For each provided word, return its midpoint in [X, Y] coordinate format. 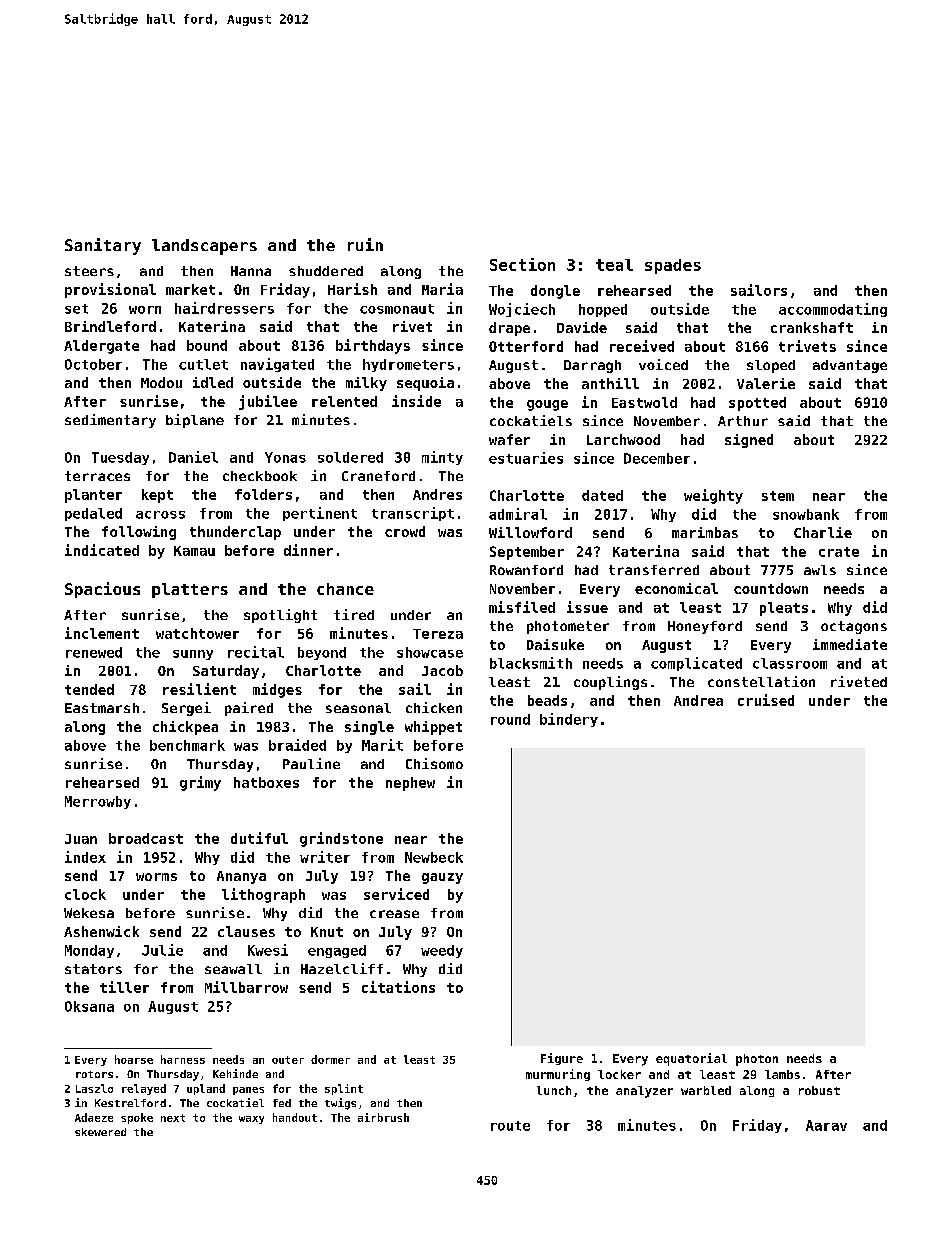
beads [547, 700]
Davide [582, 327]
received [642, 346]
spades [673, 266]
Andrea [698, 700]
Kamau [194, 551]
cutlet [203, 364]
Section [522, 264]
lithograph [263, 895]
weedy [442, 951]
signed [749, 441]
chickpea [185, 728]
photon [757, 1060]
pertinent [320, 514]
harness [183, 1059]
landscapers [204, 247]
